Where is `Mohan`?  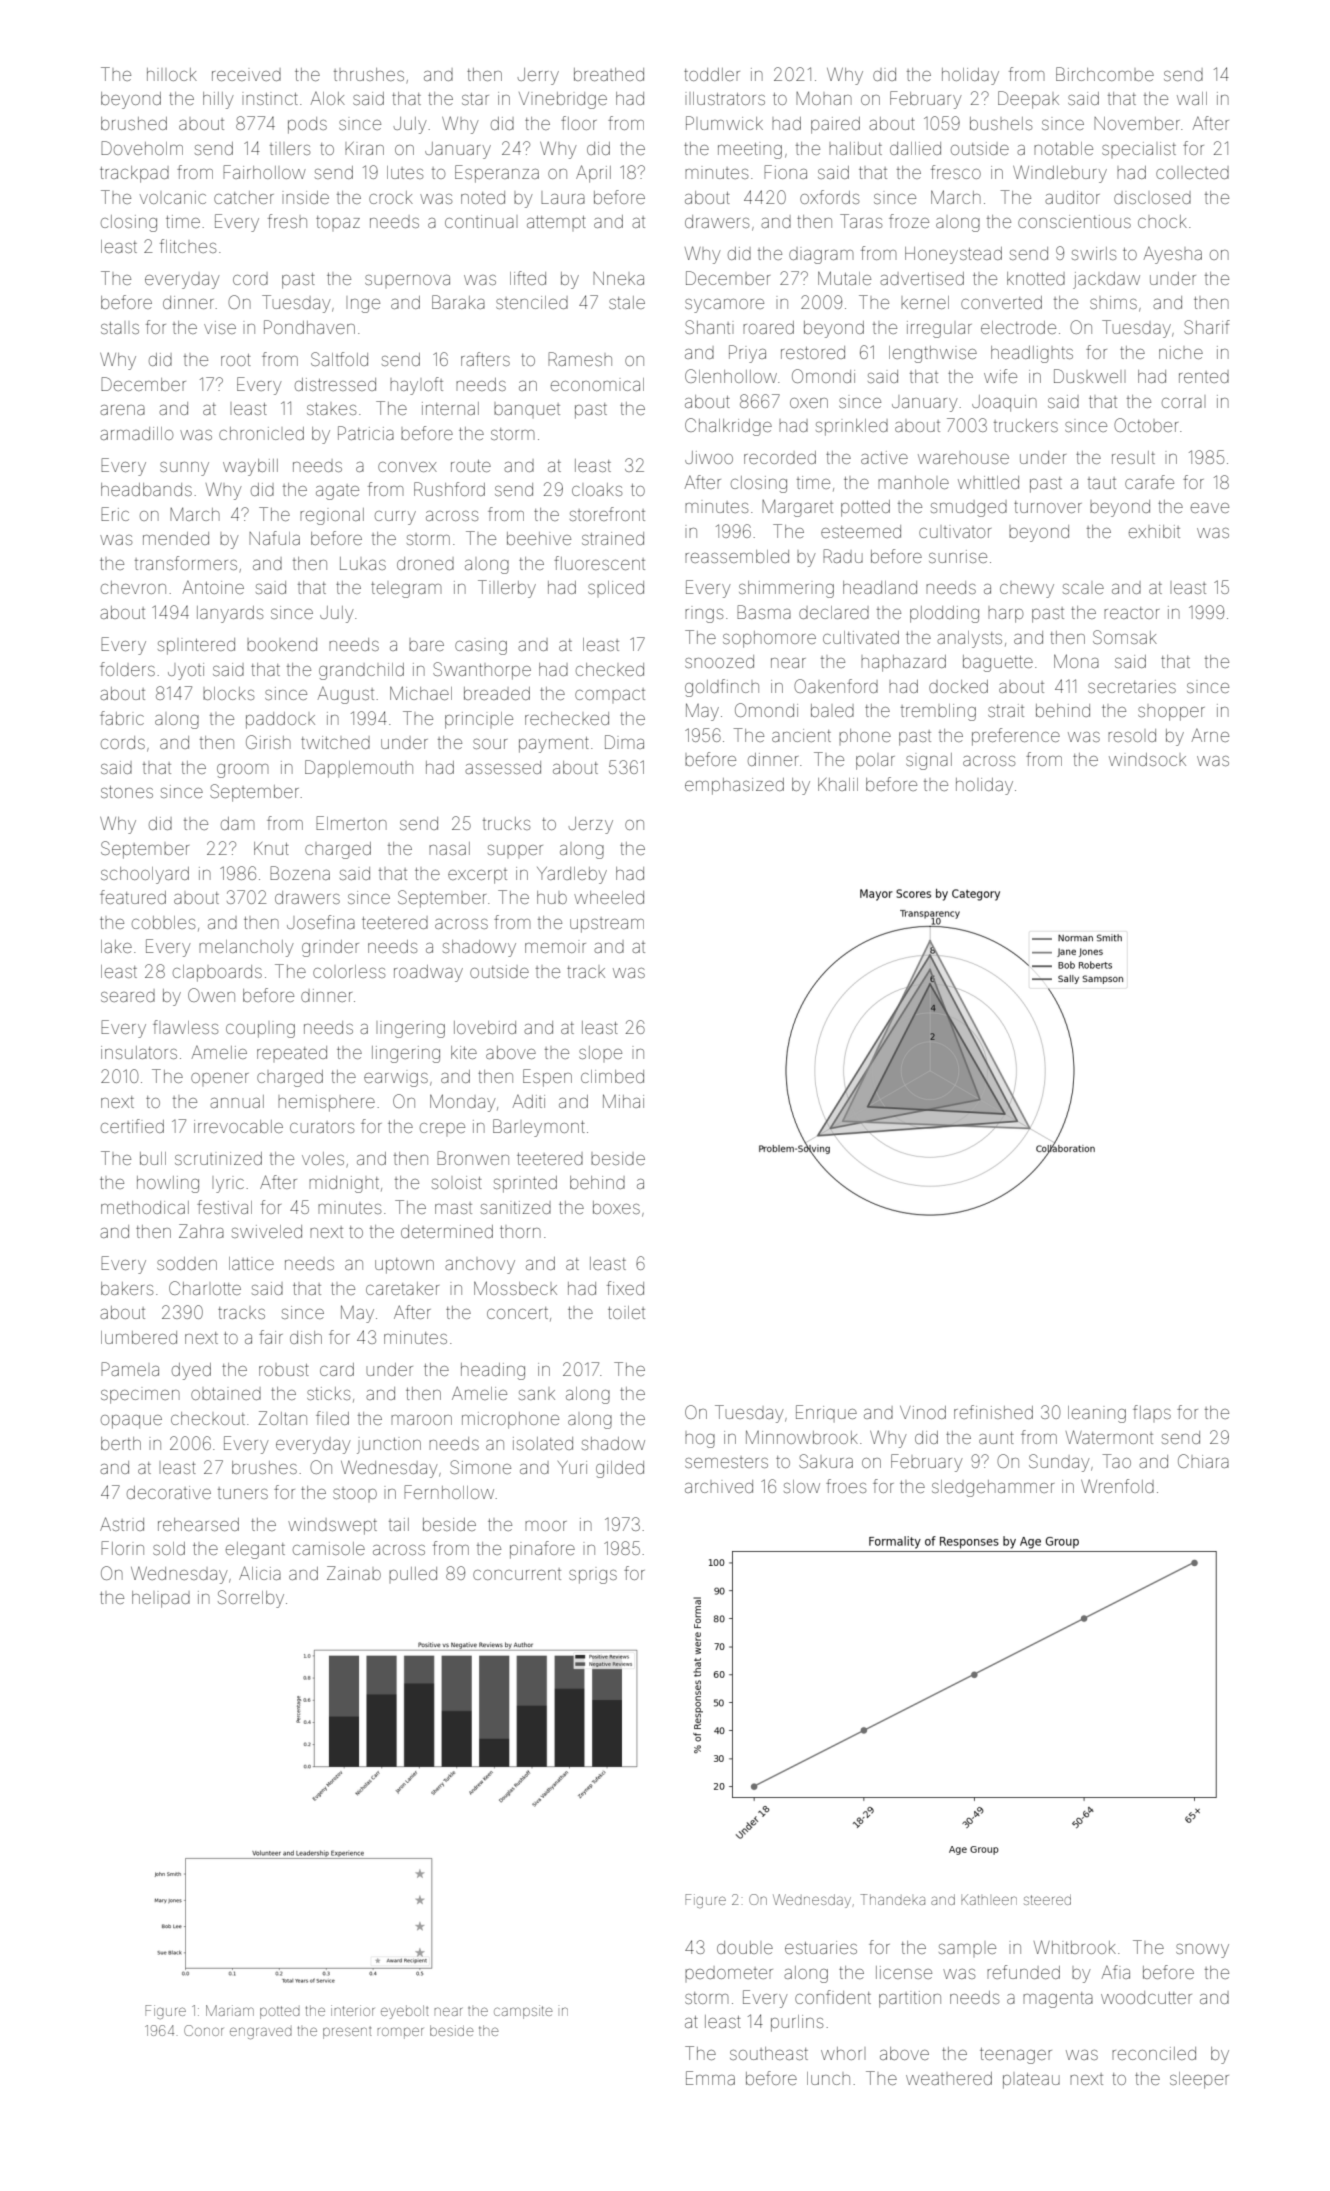
Mohan is located at coordinates (824, 98).
